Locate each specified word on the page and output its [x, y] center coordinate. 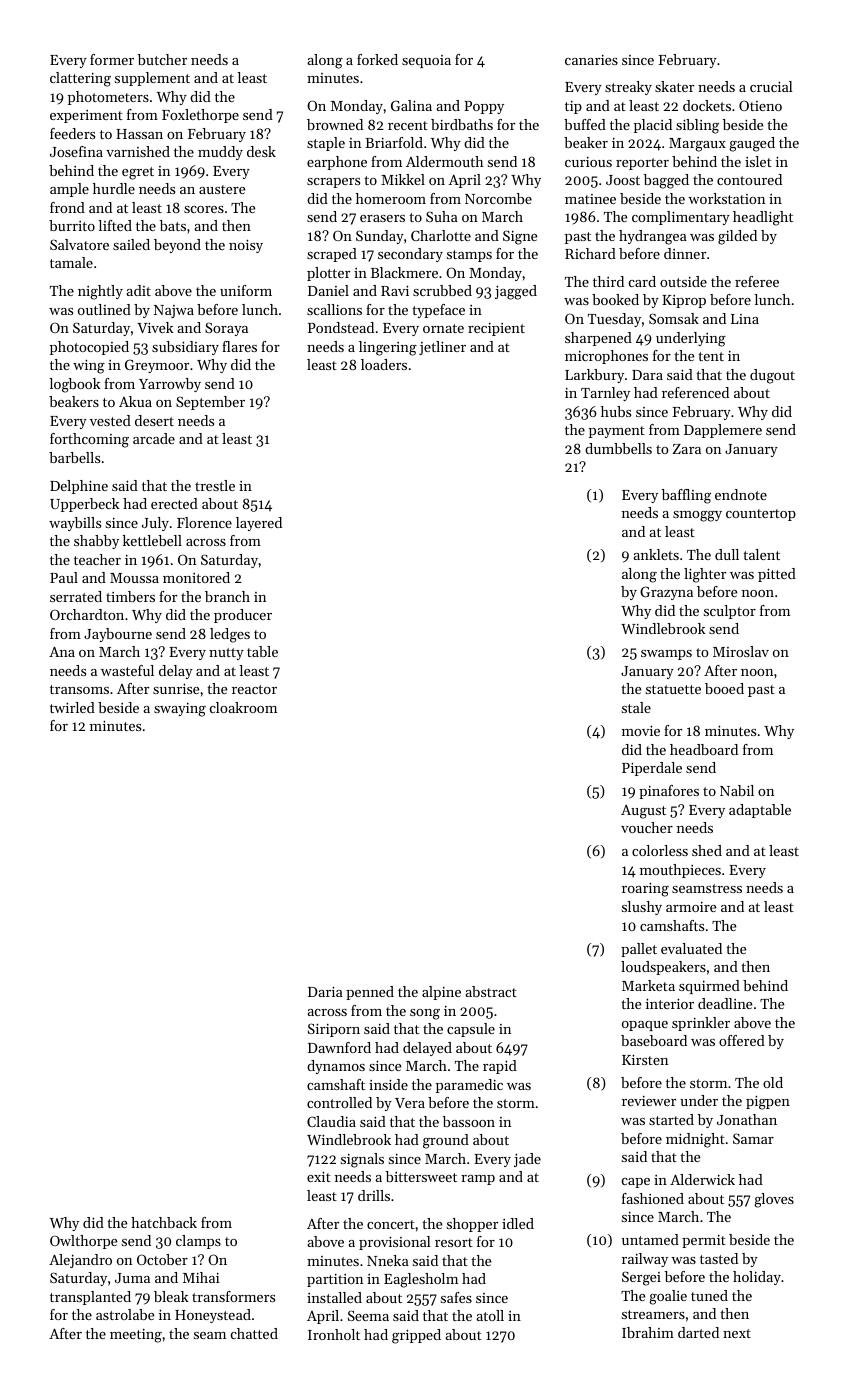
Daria [325, 991]
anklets [656, 554]
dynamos [336, 1067]
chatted [254, 1333]
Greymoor [157, 366]
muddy [220, 153]
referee [757, 281]
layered [259, 524]
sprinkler [701, 1024]
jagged [516, 292]
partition [335, 1280]
